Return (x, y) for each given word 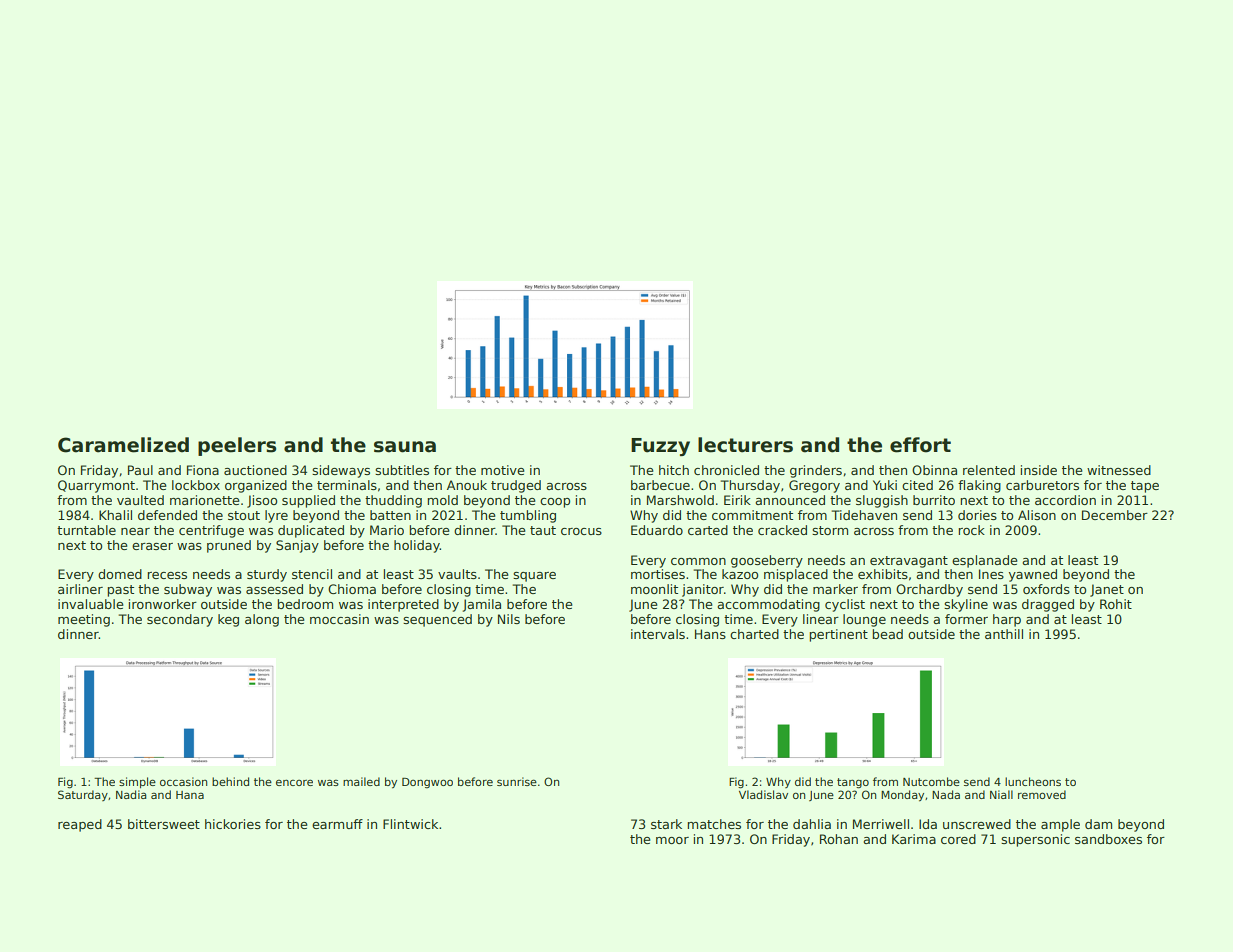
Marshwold (680, 500)
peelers (237, 446)
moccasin (339, 619)
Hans (710, 634)
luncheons (1033, 781)
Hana (190, 795)
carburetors (1042, 485)
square (534, 577)
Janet (1107, 590)
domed (120, 574)
